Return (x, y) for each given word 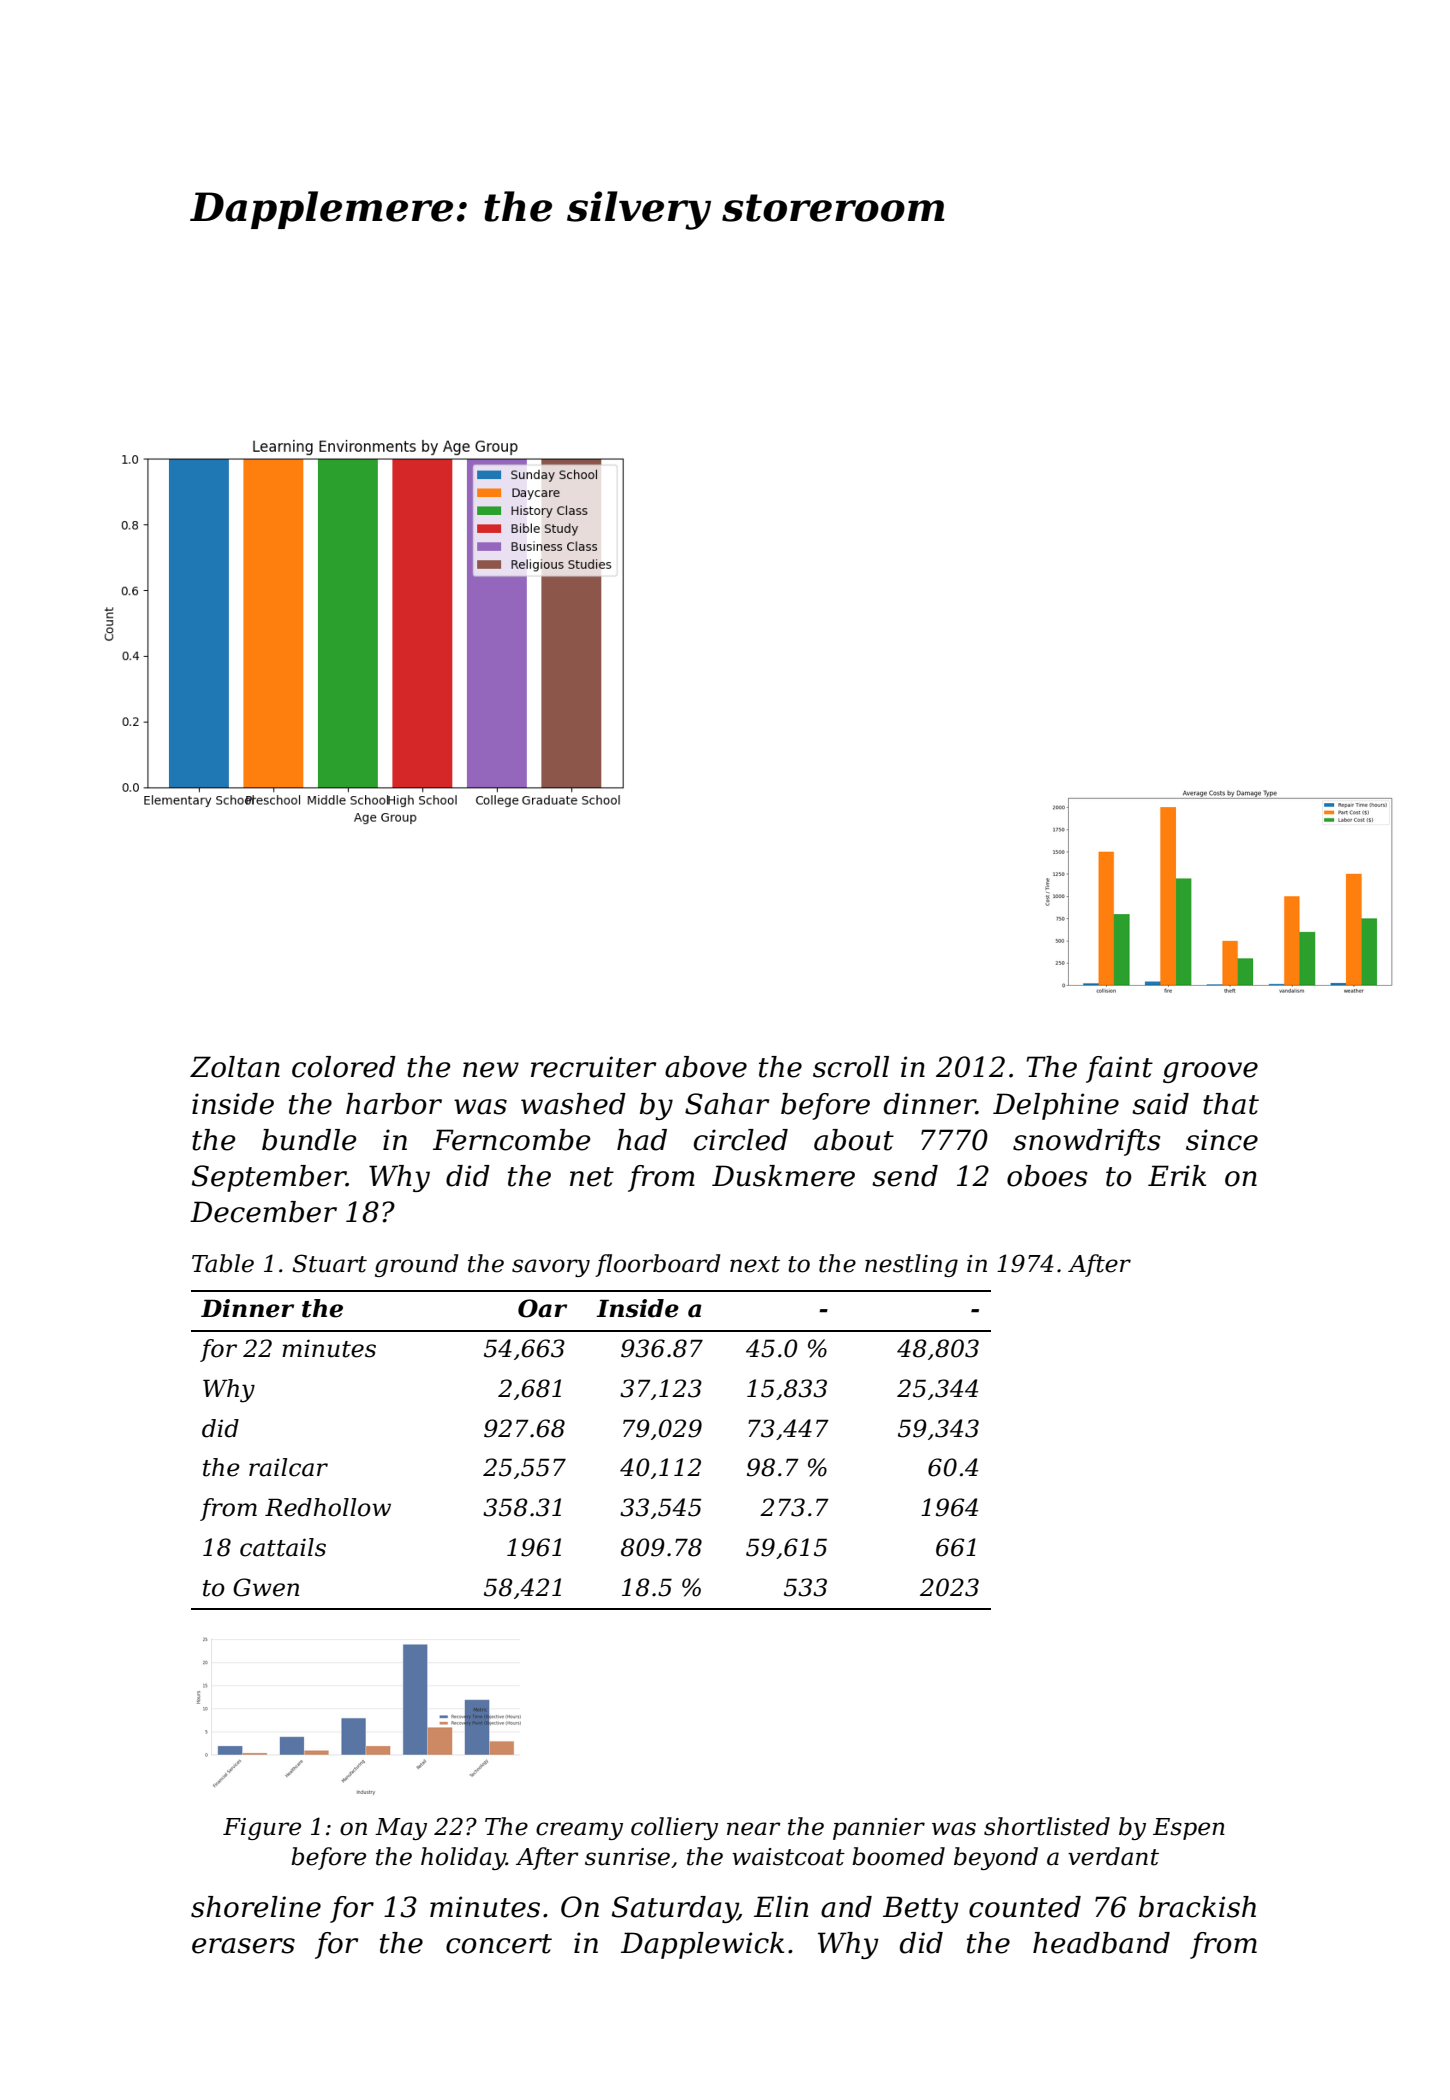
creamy (579, 1831)
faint (1119, 1069)
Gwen (266, 1587)
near (754, 1829)
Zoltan (235, 1067)
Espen (1189, 1829)
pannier (879, 1829)
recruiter (593, 1067)
